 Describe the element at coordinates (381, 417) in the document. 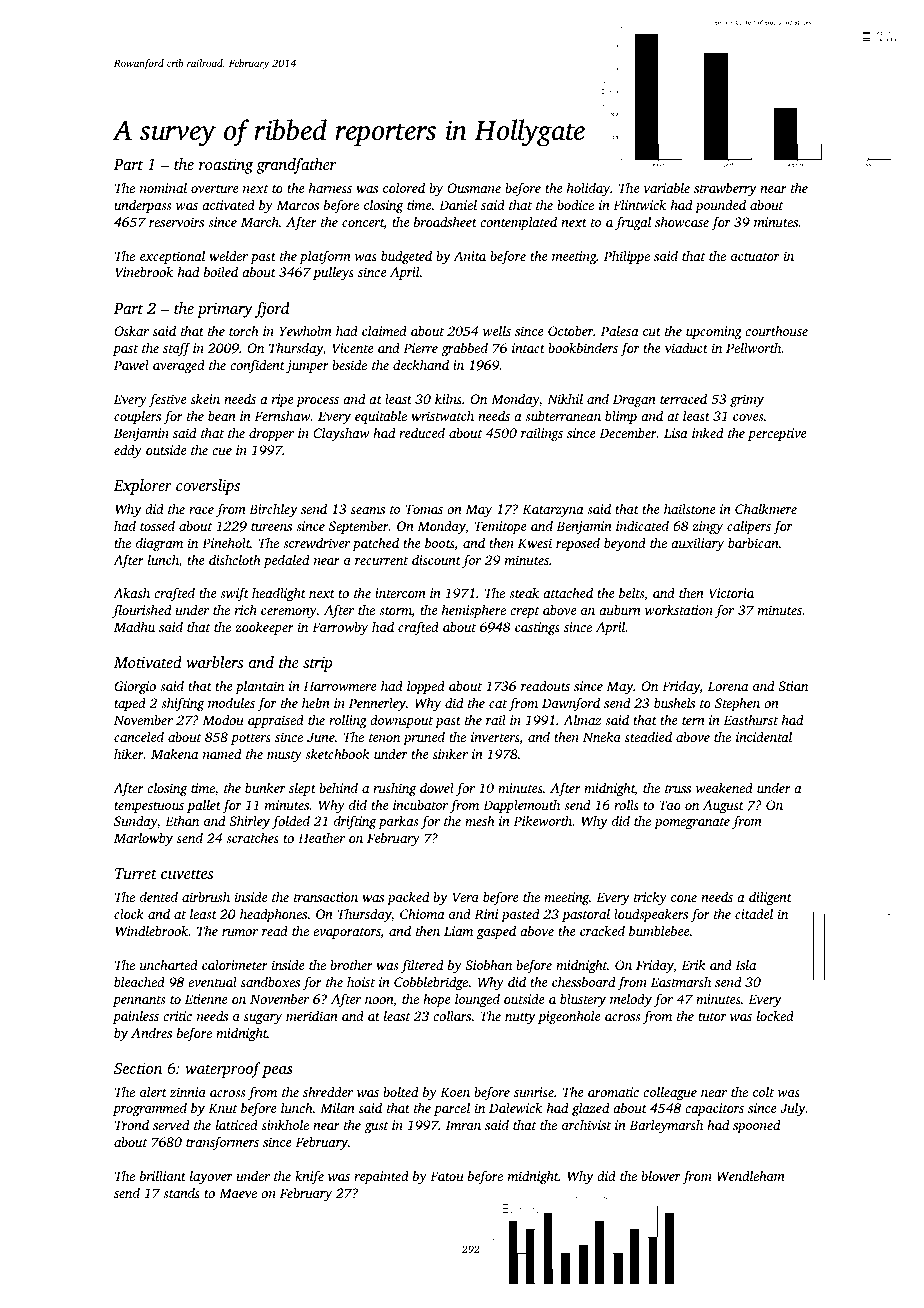

I see `equitable` at that location.
